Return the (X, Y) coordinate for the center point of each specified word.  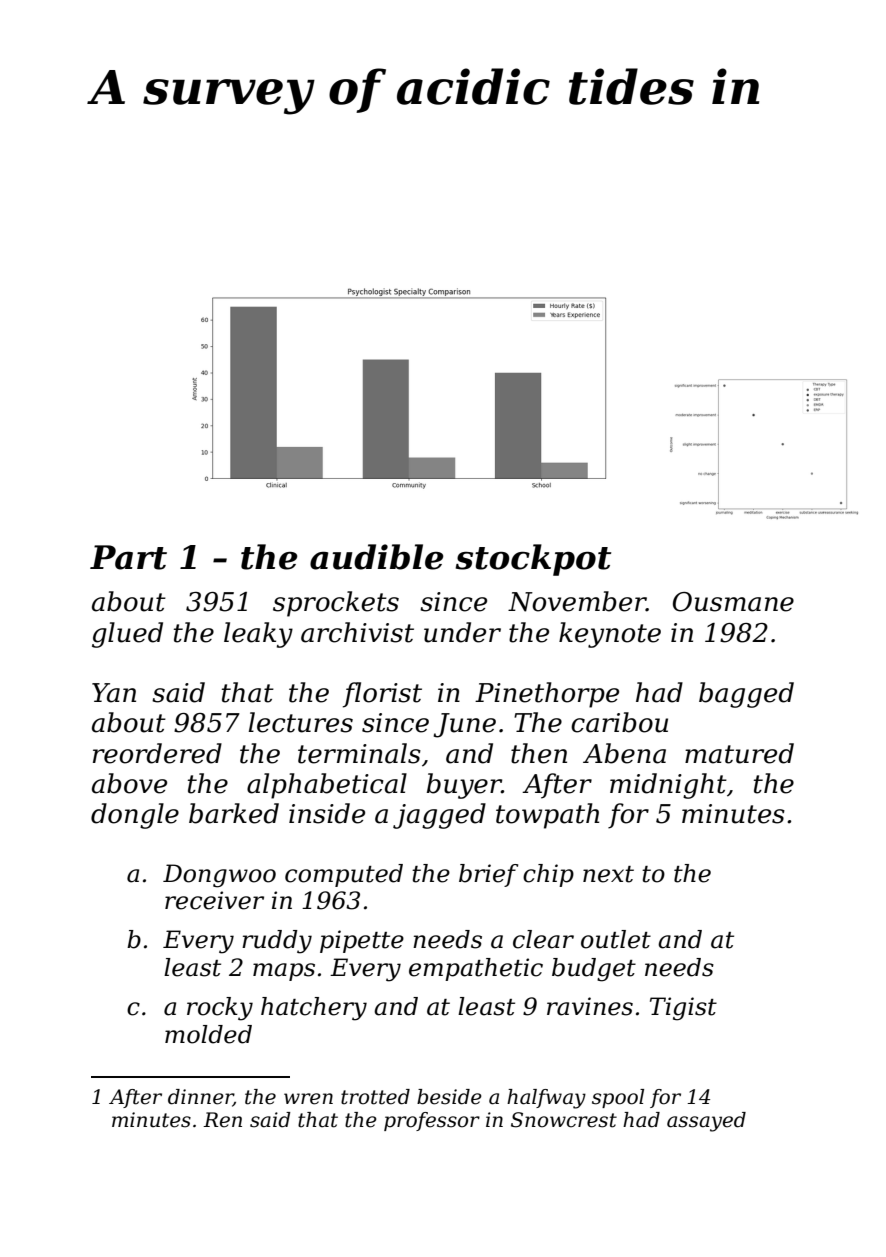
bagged (746, 695)
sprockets (336, 604)
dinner (200, 1097)
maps (284, 972)
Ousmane (733, 602)
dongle (135, 816)
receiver (214, 900)
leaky (258, 635)
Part (128, 557)
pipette (362, 941)
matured (739, 753)
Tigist (683, 1009)
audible (377, 557)
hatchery (314, 1009)
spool (618, 1098)
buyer (464, 786)
